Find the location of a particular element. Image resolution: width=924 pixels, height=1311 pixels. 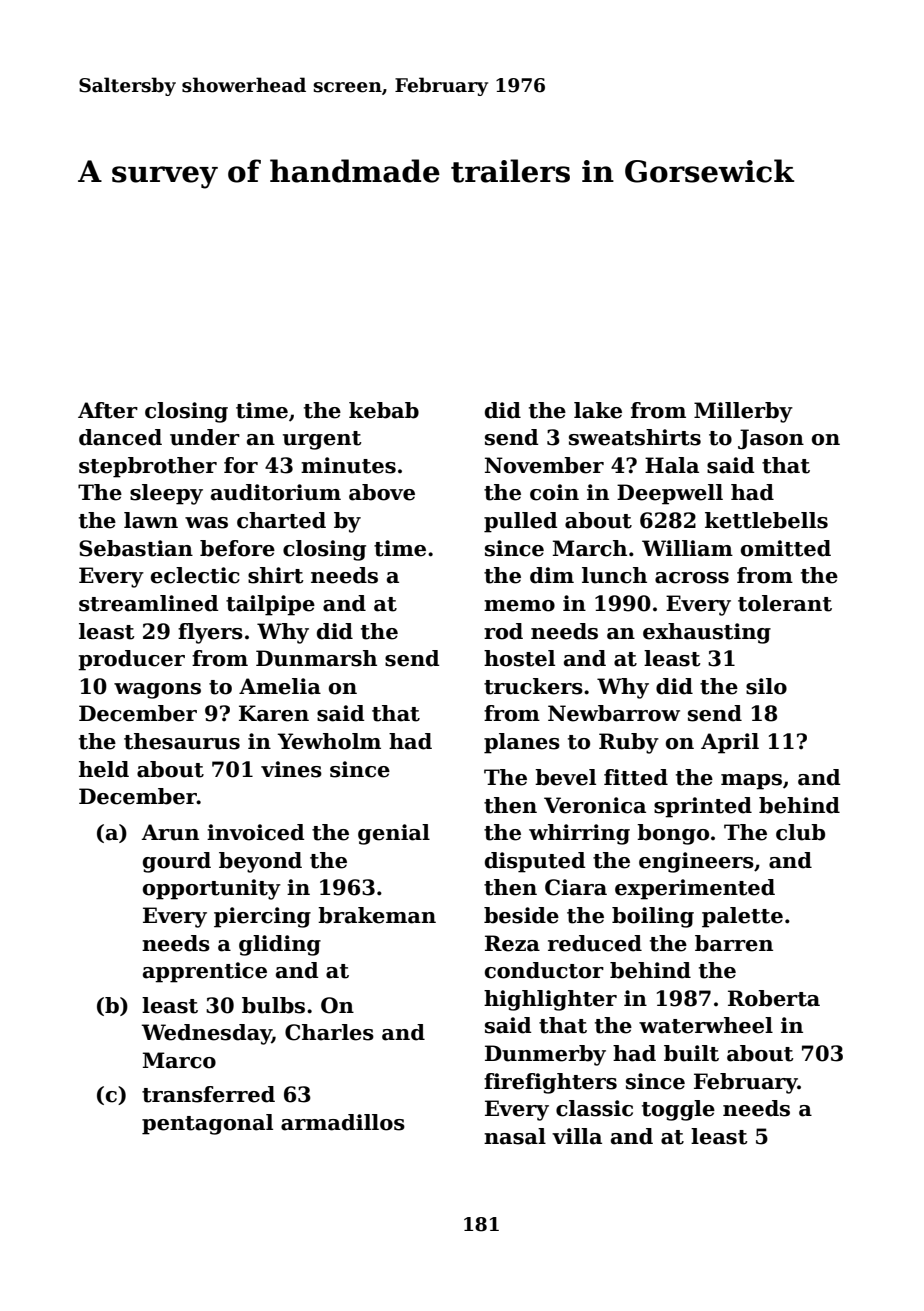

piercing is located at coordinates (262, 917).
